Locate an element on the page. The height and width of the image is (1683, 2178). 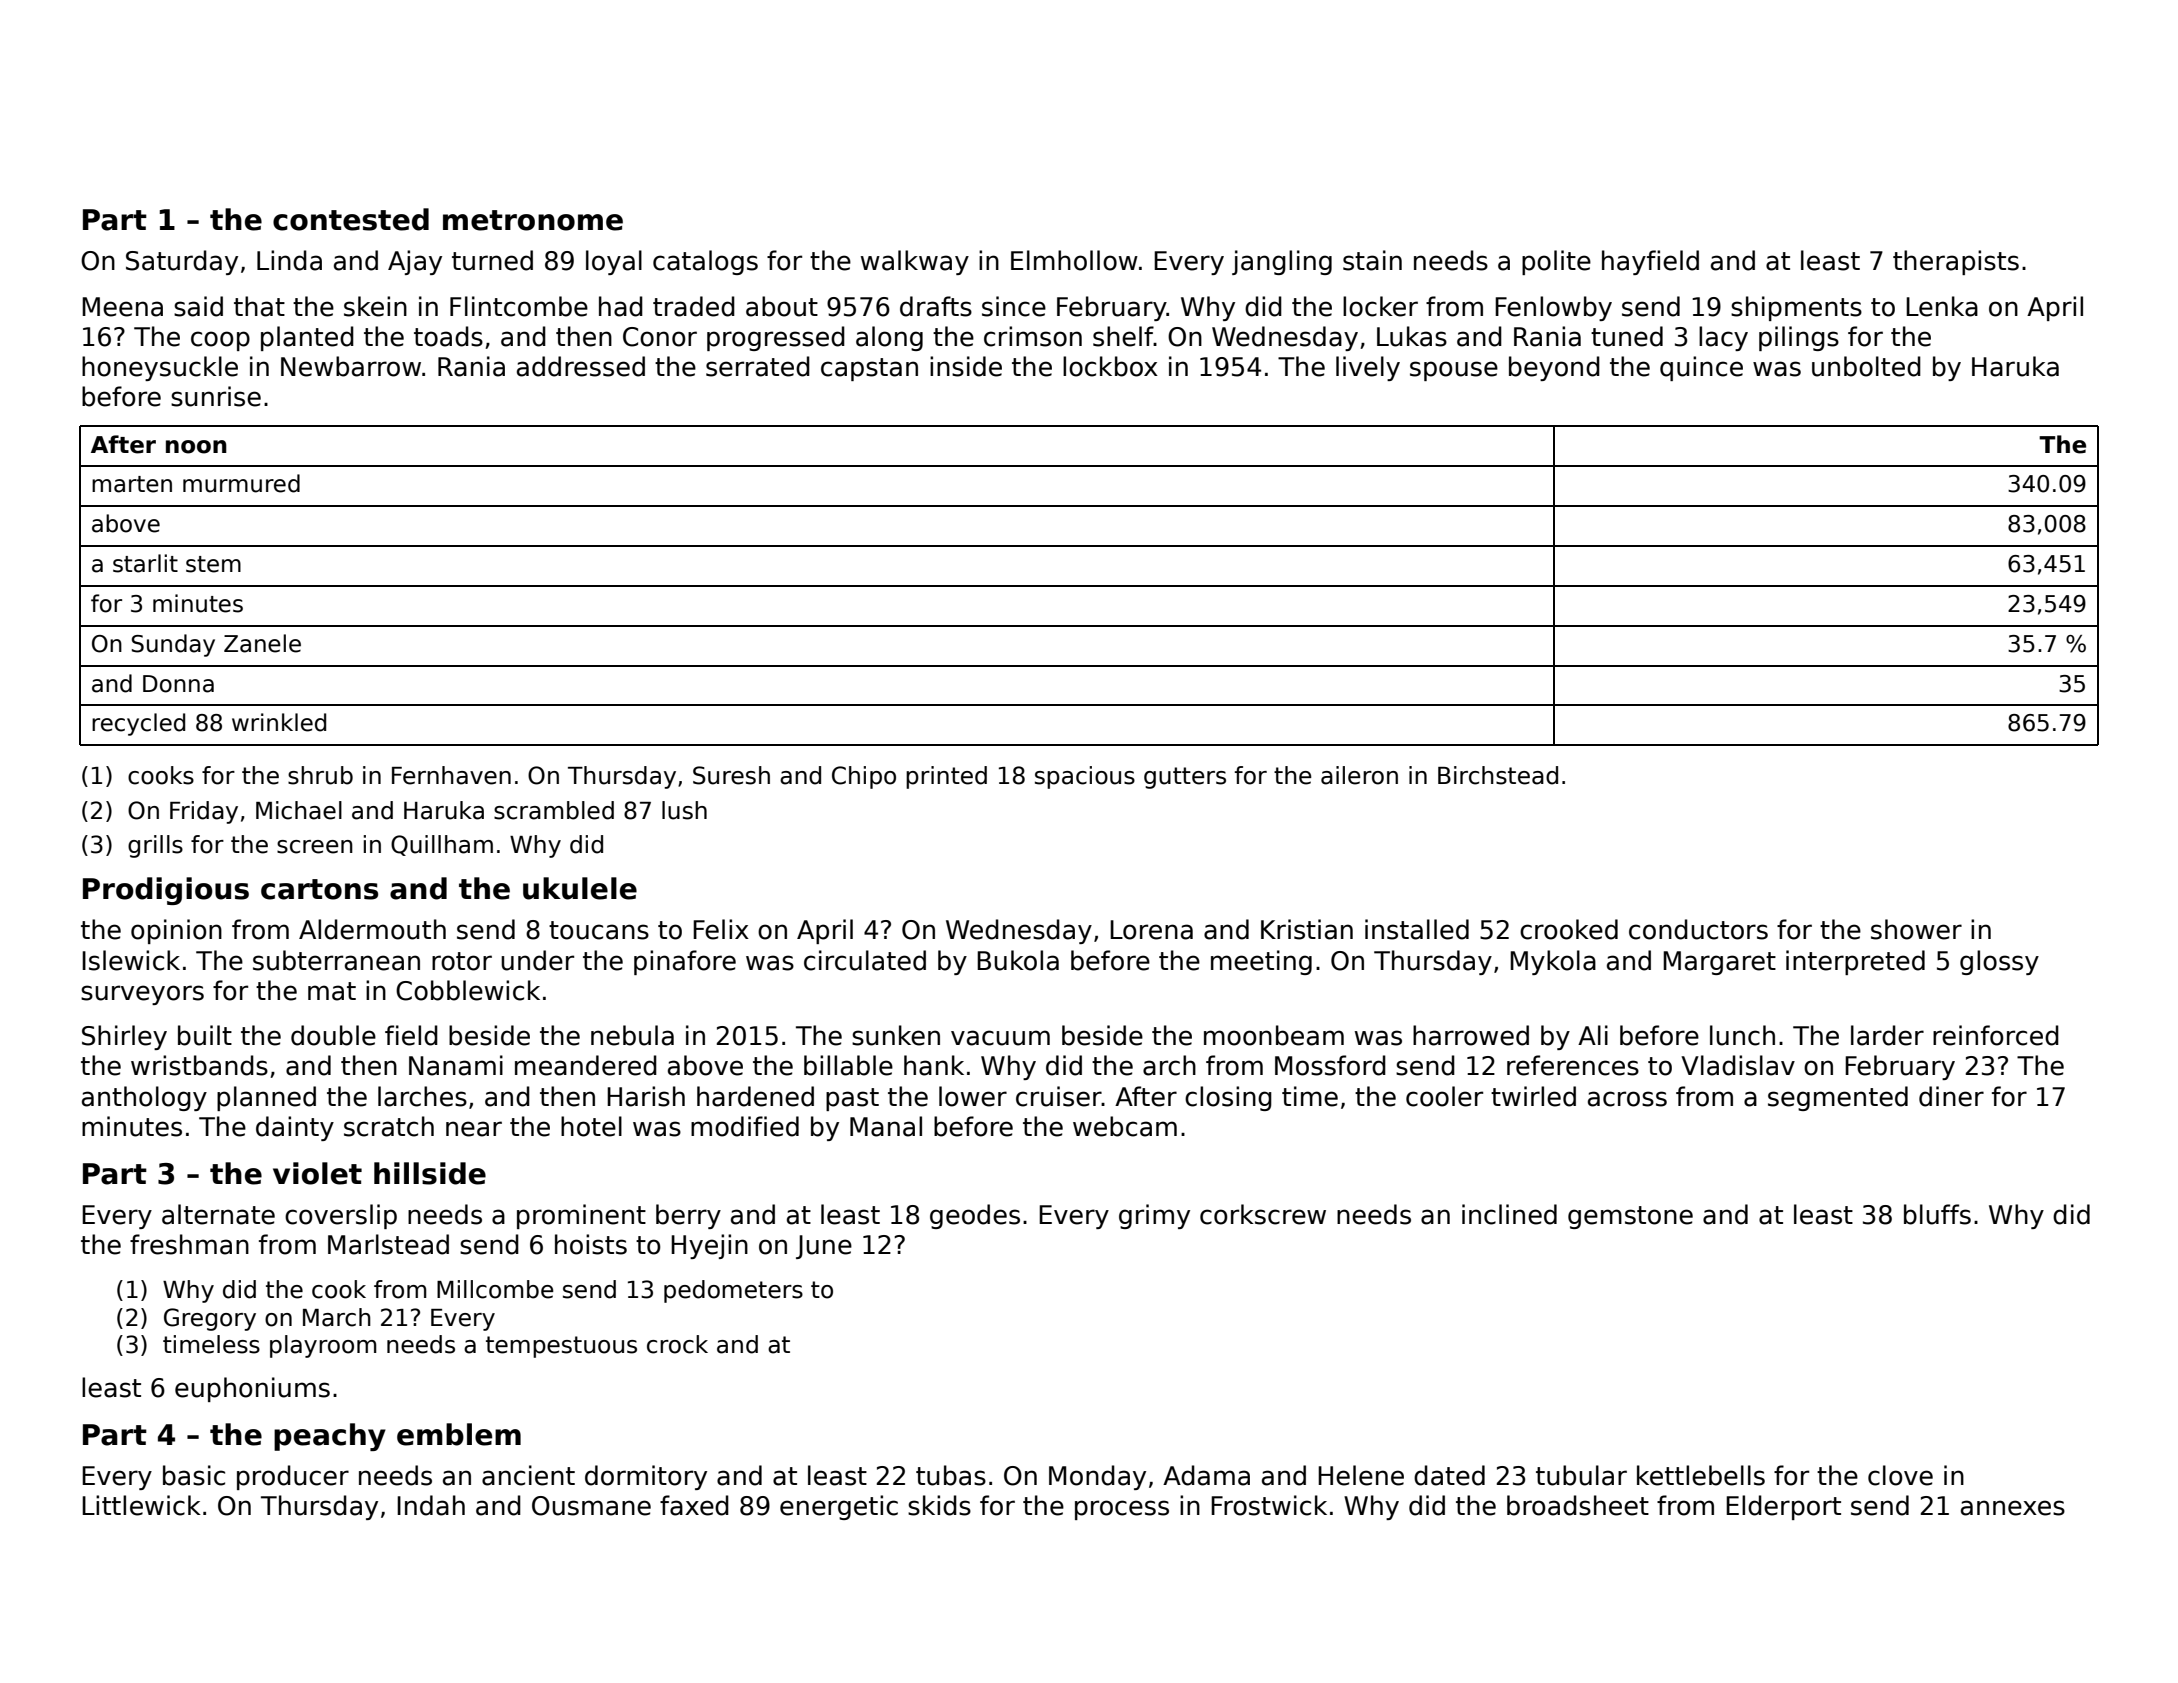
therapists is located at coordinates (1956, 262).
